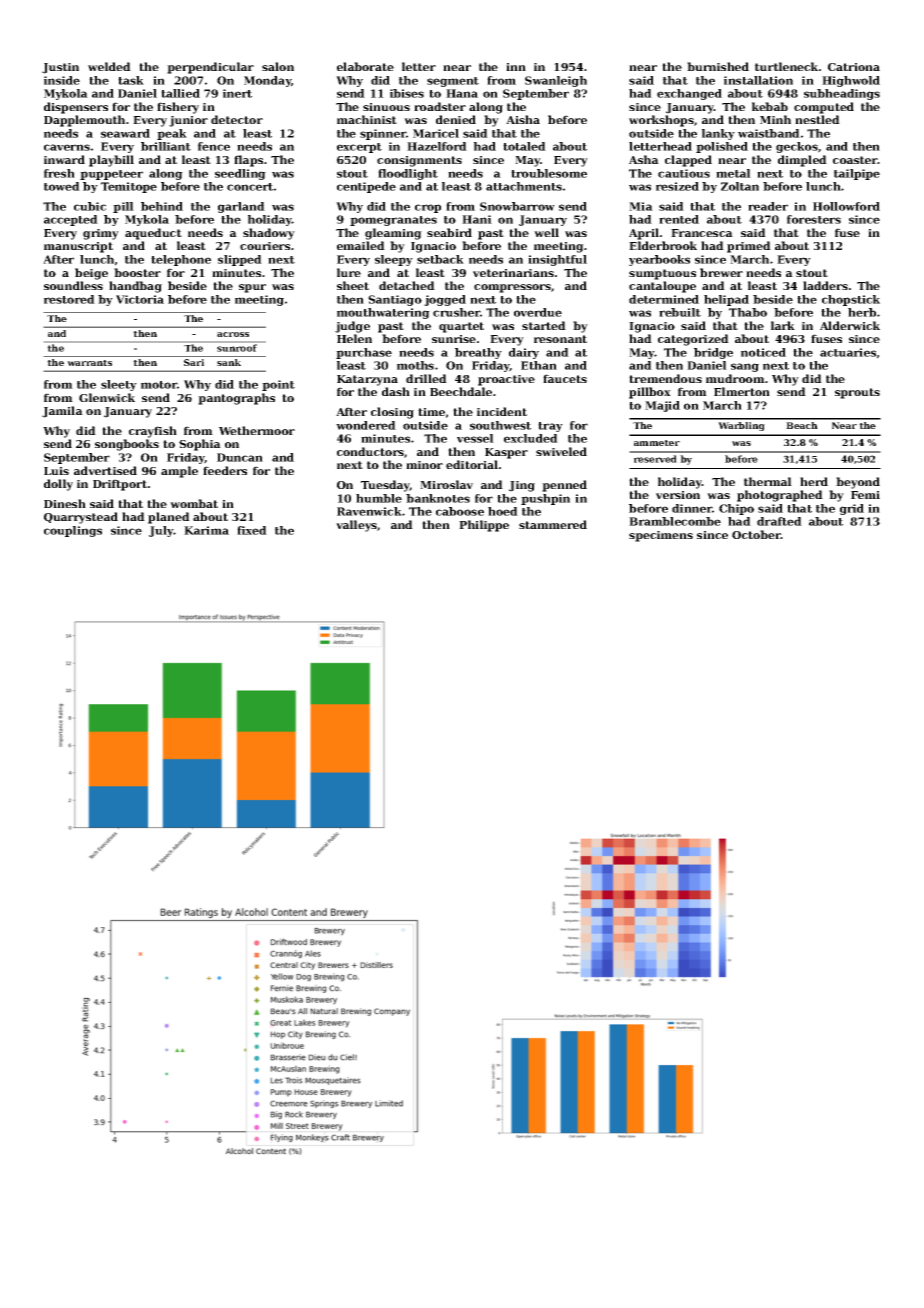 The image size is (924, 1308). What do you see at coordinates (250, 187) in the document?
I see `concert` at bounding box center [250, 187].
